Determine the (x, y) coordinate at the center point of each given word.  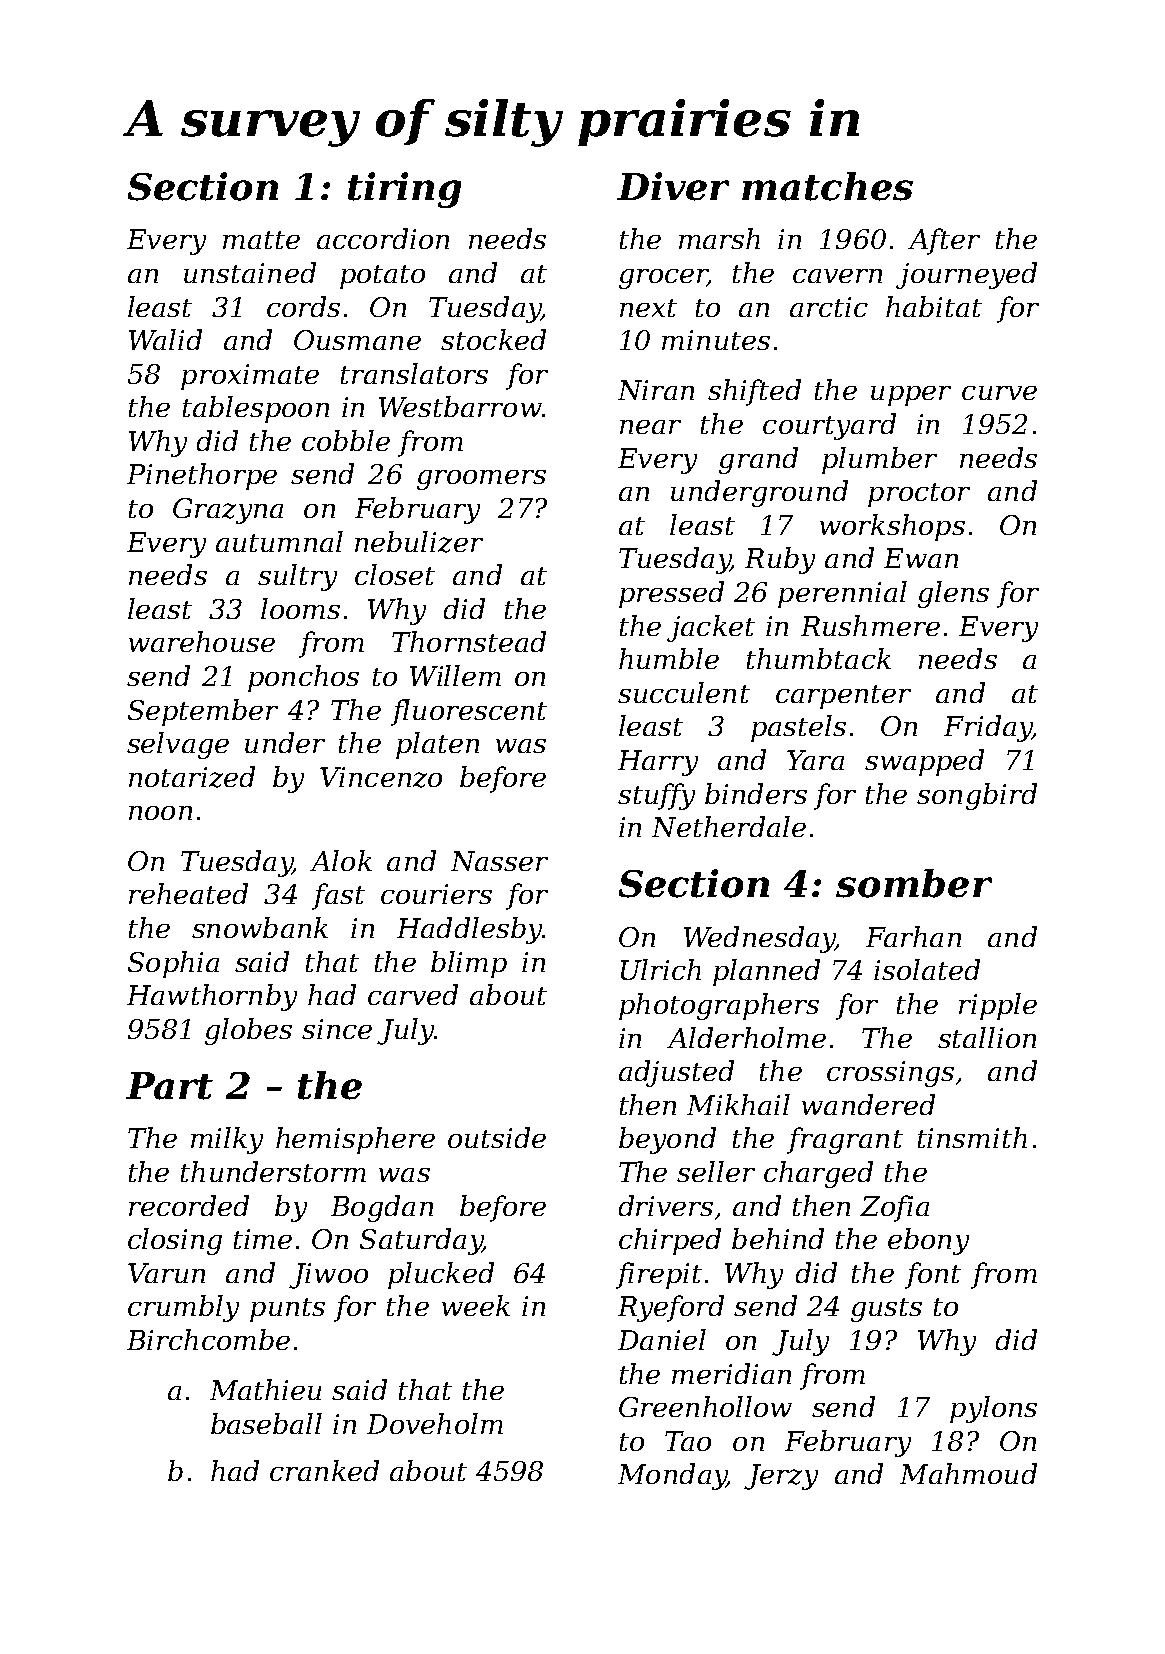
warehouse (202, 641)
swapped (924, 762)
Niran (656, 390)
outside (497, 1137)
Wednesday (759, 939)
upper (911, 396)
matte (261, 240)
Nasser (499, 861)
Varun (166, 1273)
